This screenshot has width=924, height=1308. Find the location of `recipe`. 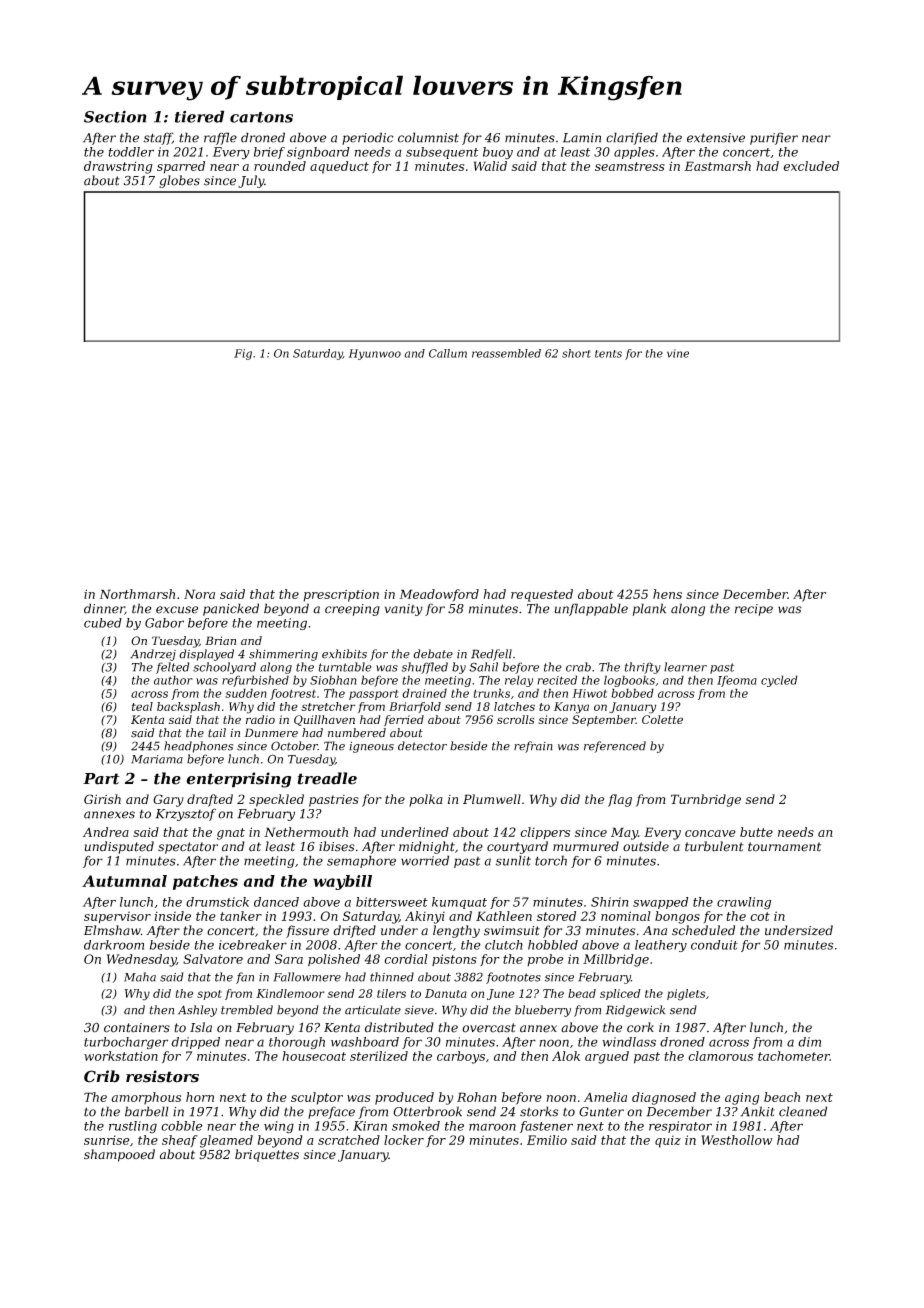

recipe is located at coordinates (754, 610).
